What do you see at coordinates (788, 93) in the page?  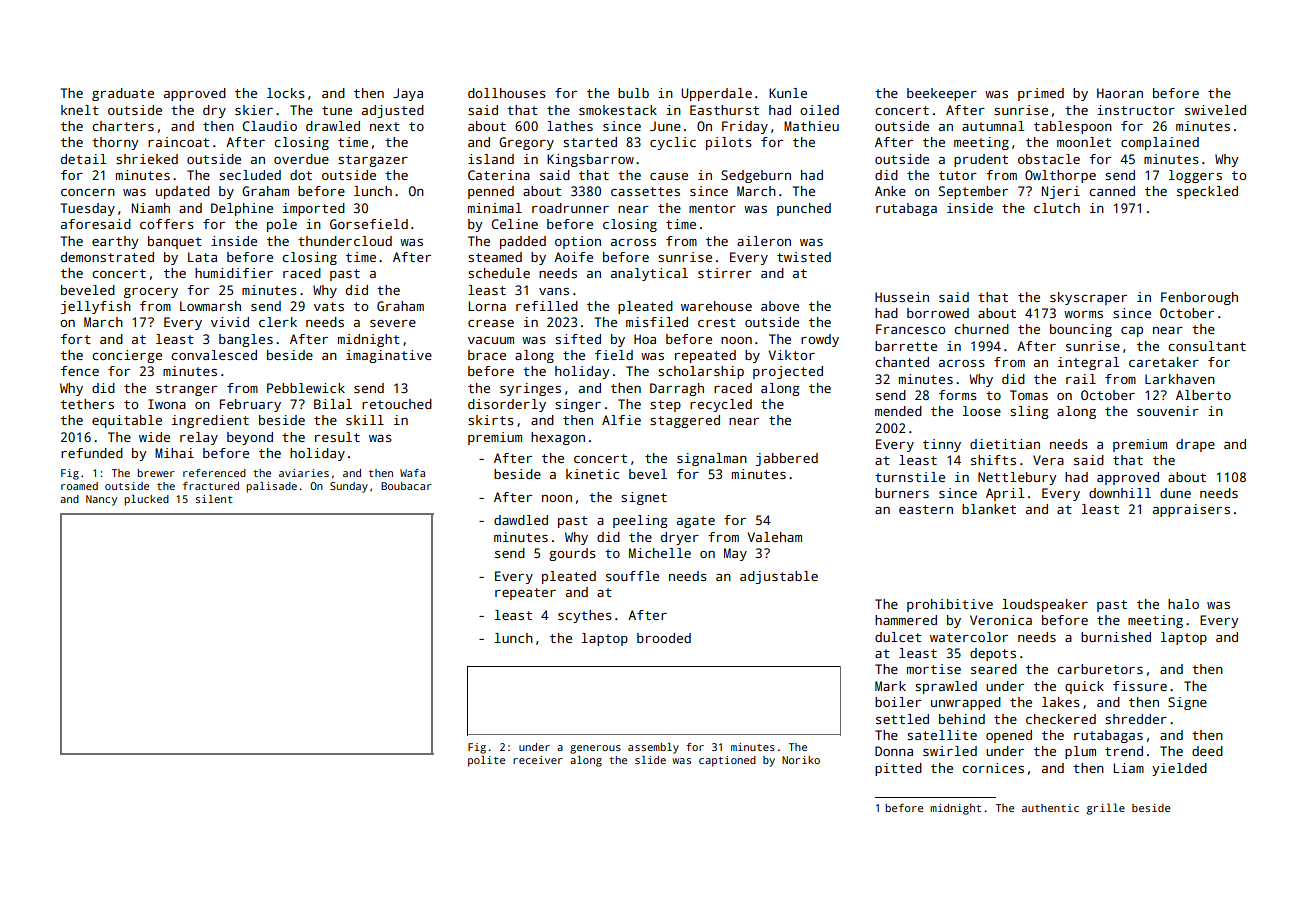 I see `Kunle` at bounding box center [788, 93].
